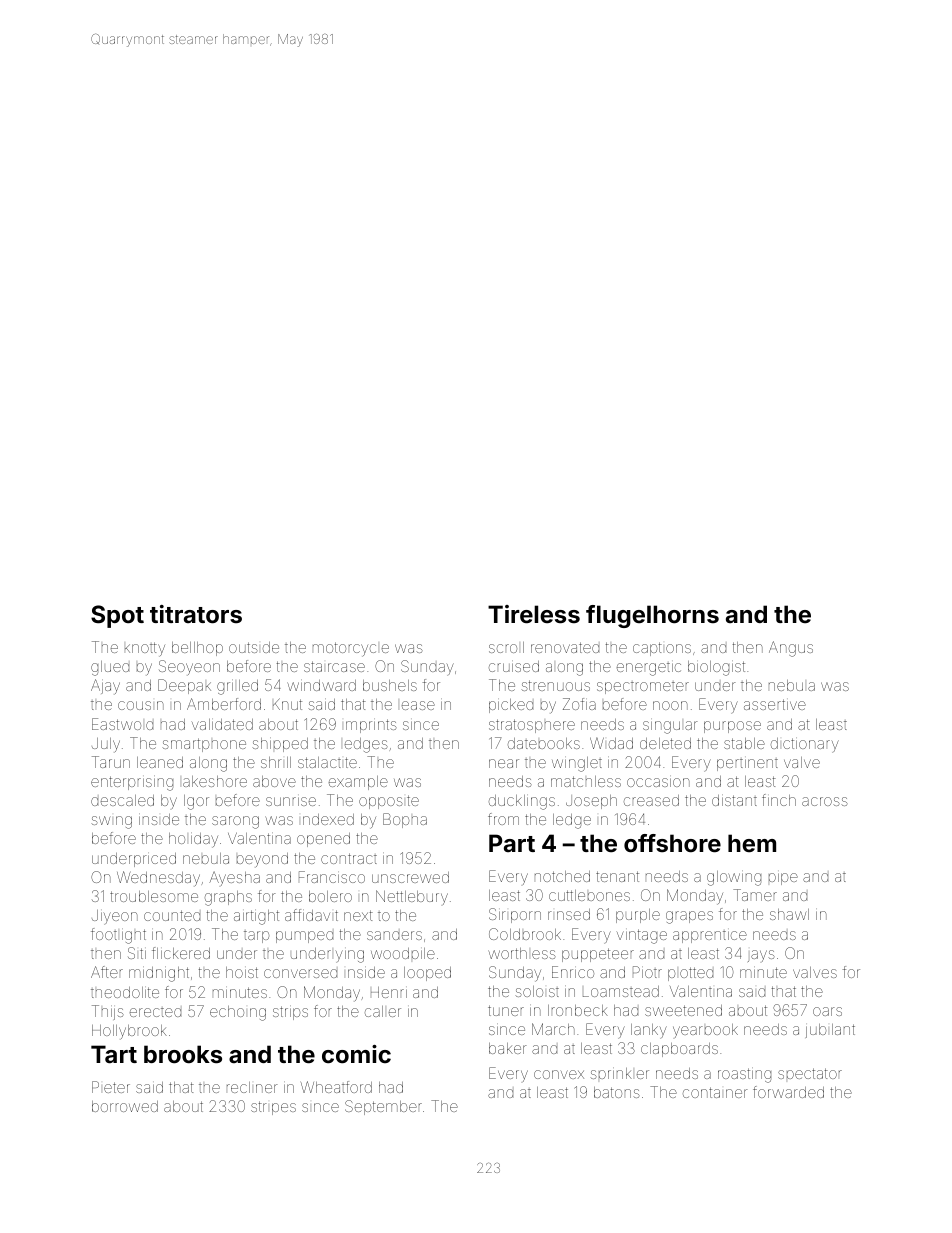  Describe the element at coordinates (383, 1107) in the image. I see `September` at that location.
